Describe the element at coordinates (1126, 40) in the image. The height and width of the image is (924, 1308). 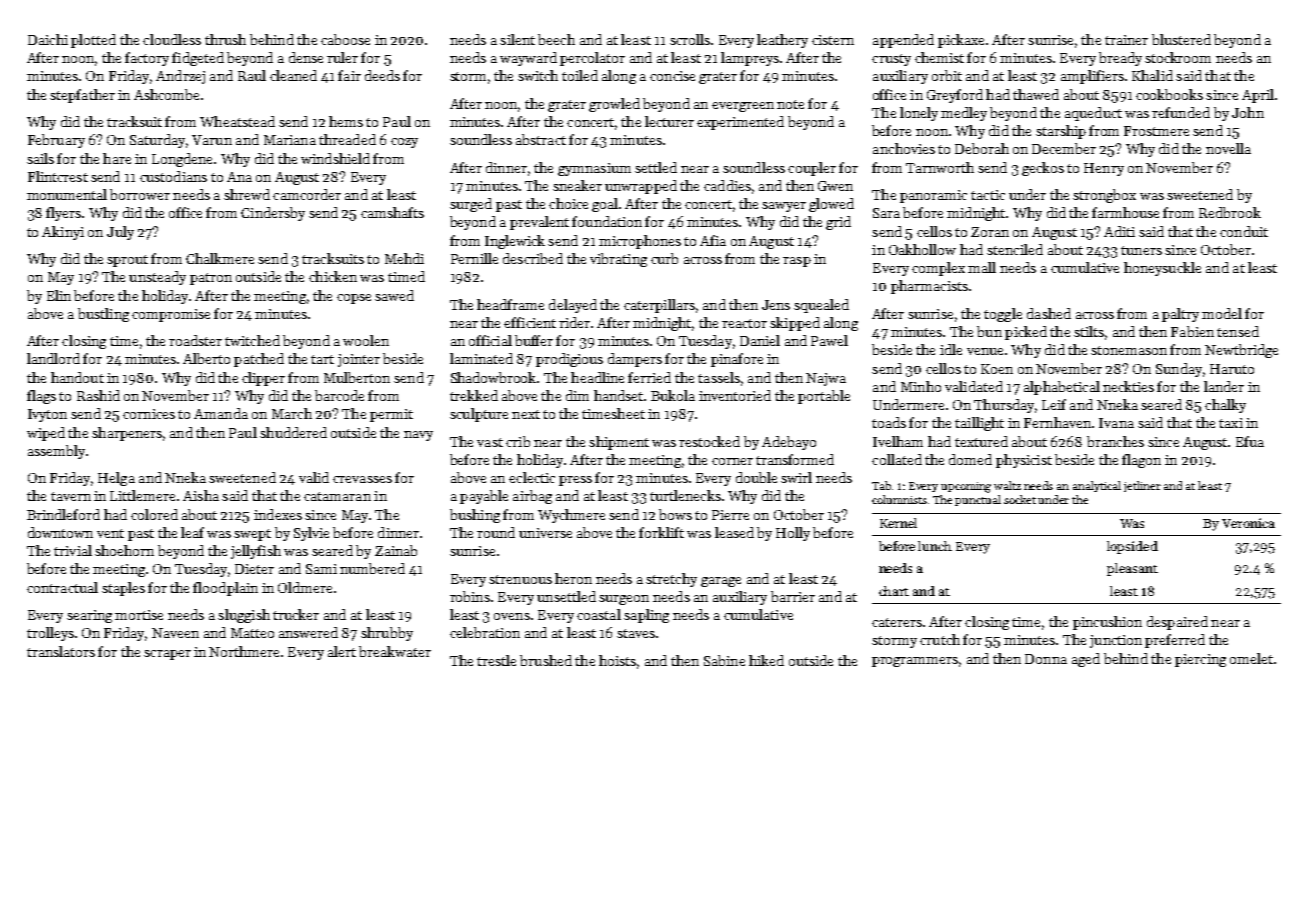
I see `trainer` at that location.
